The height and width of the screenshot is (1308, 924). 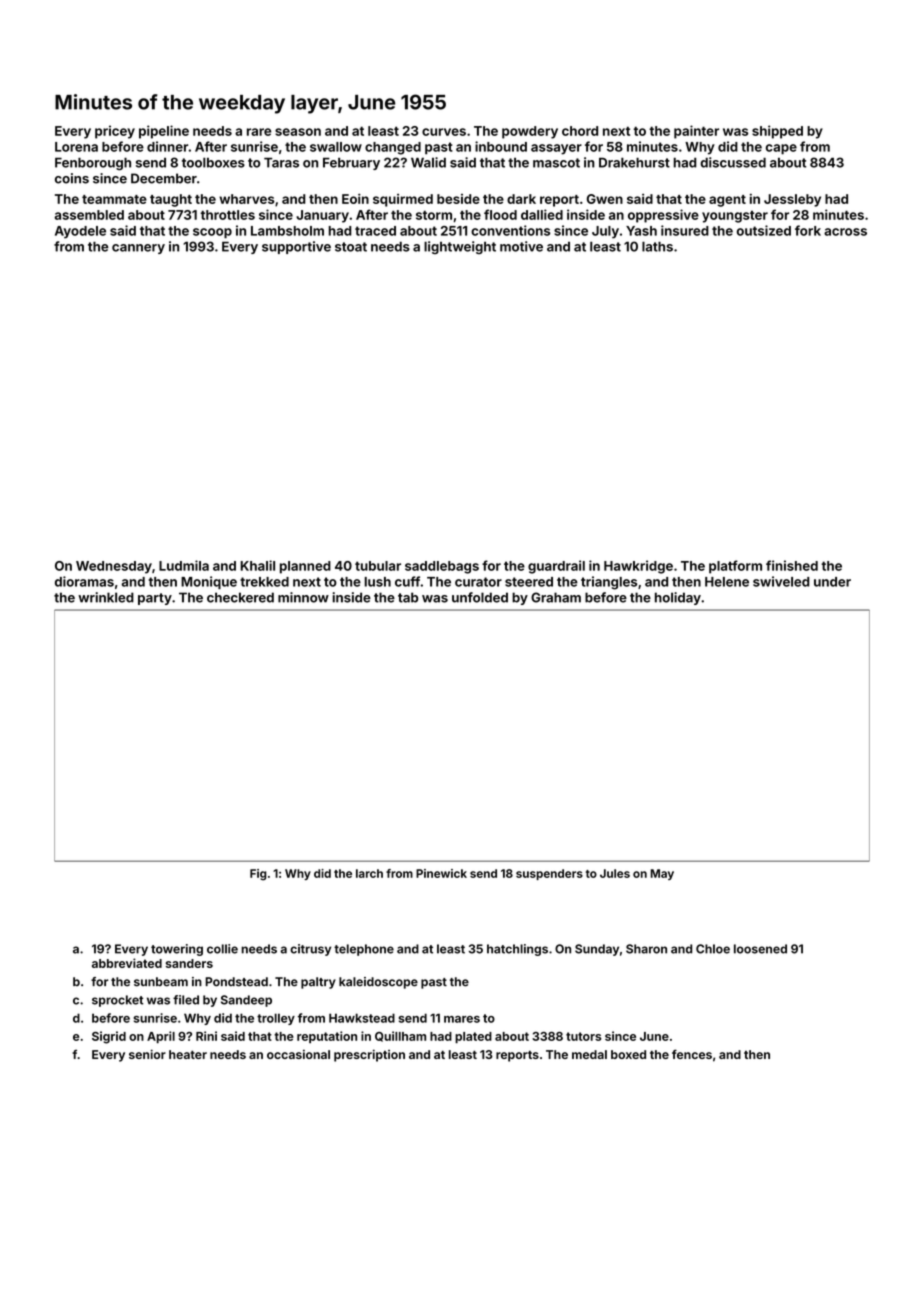 What do you see at coordinates (638, 567) in the screenshot?
I see `Hawkridge` at bounding box center [638, 567].
